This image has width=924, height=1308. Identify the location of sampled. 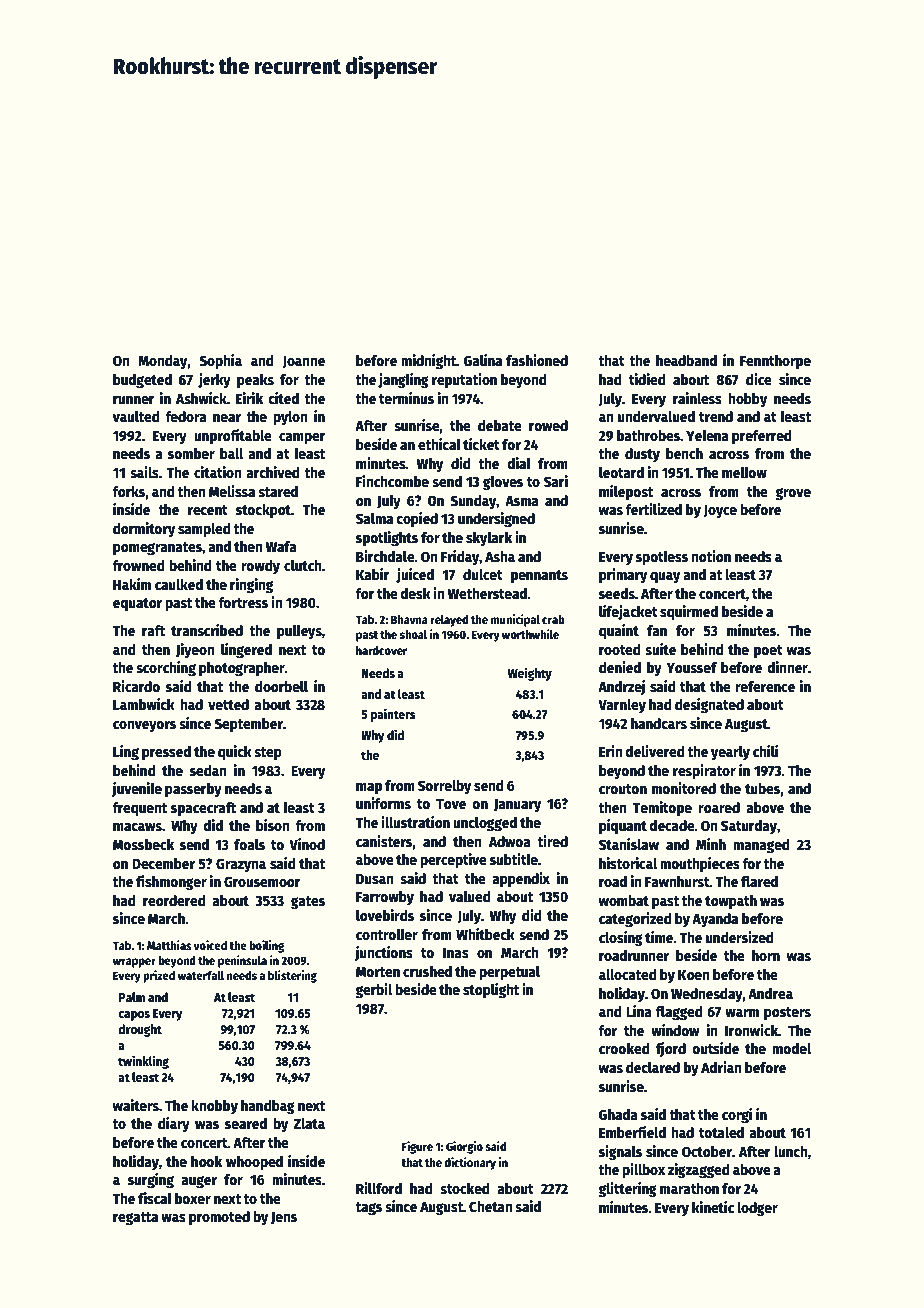
(204, 530).
